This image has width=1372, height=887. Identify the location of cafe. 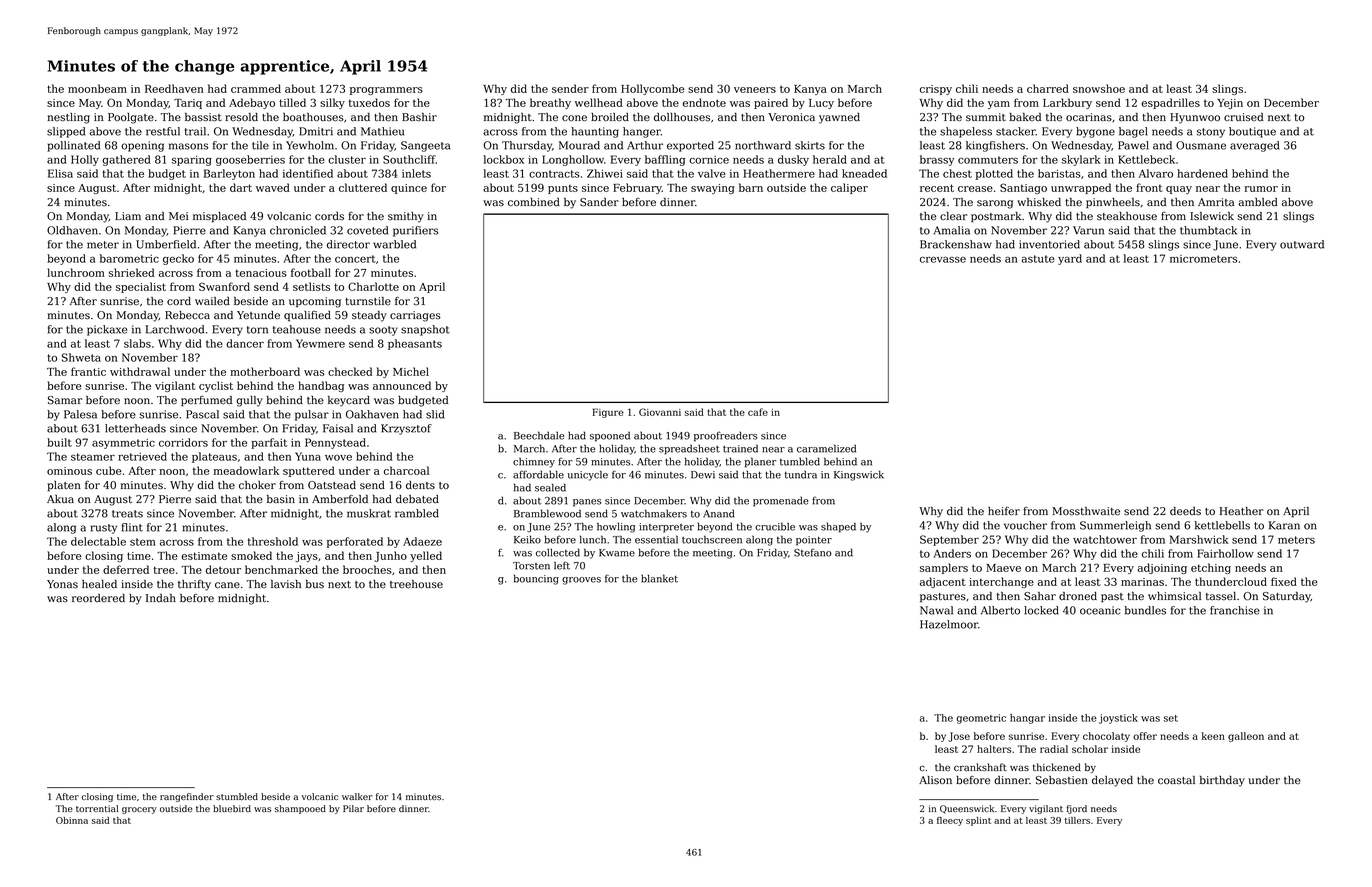
(758, 412).
